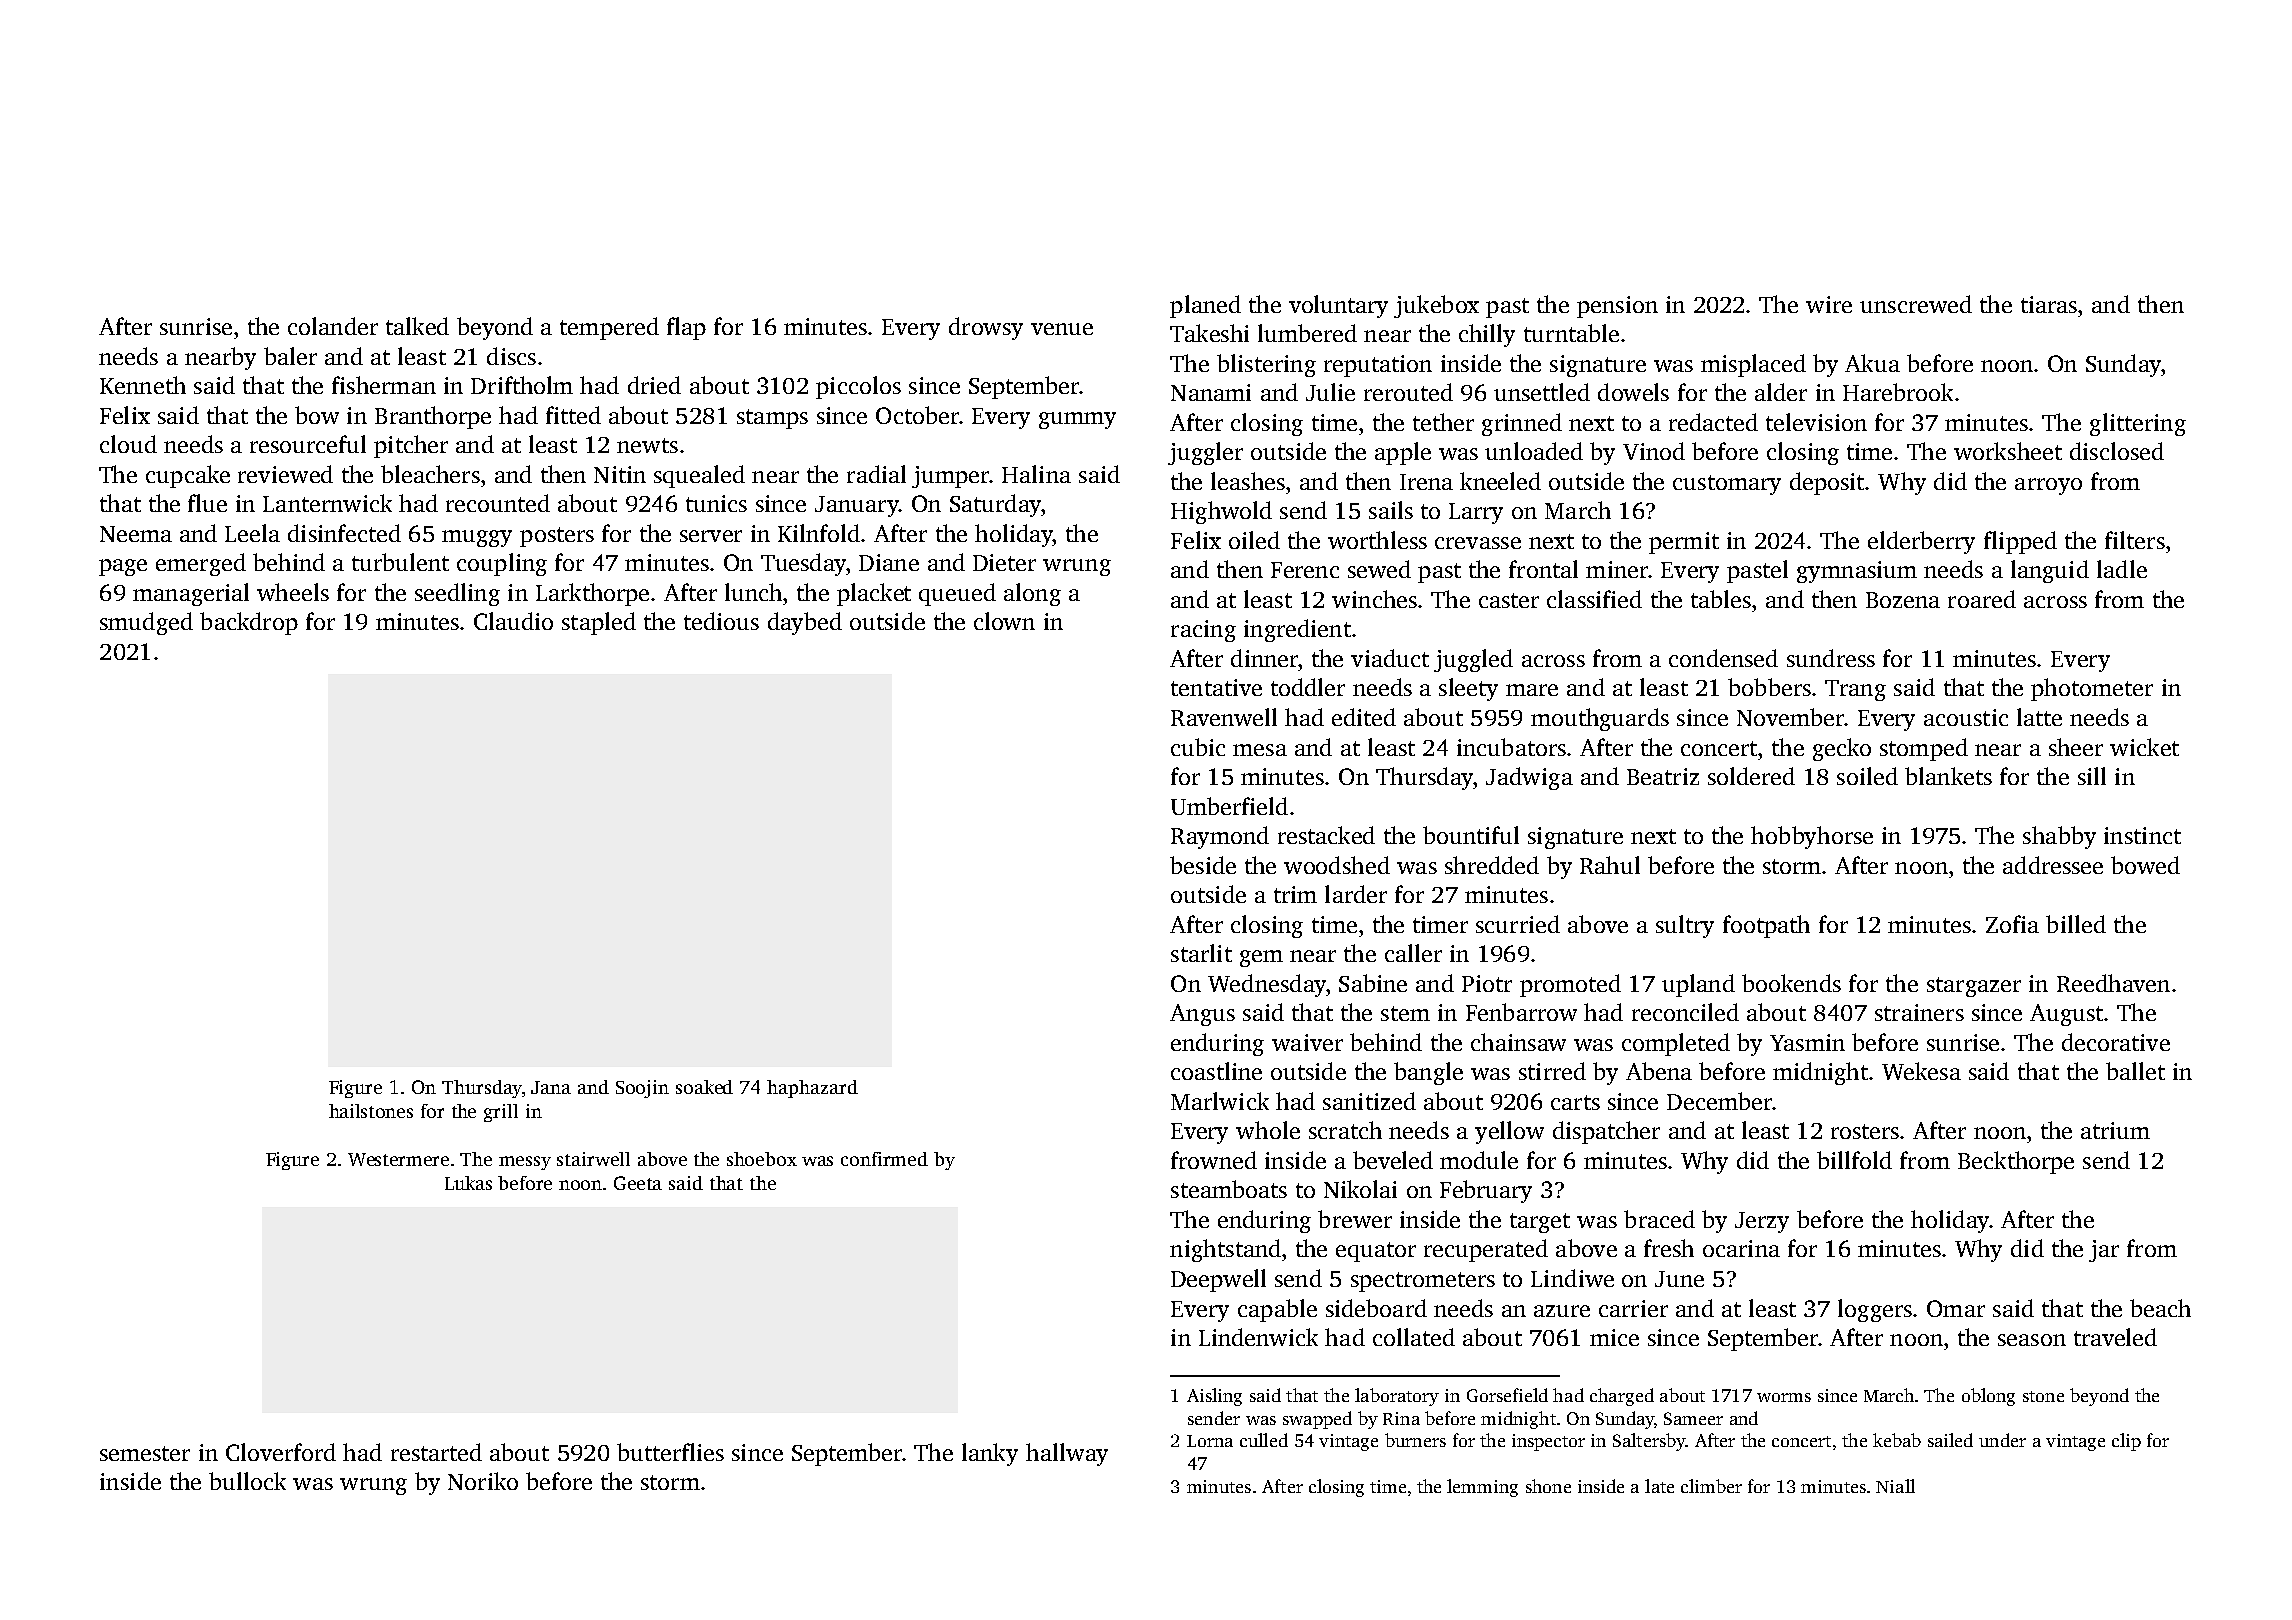 The image size is (2292, 1620). Describe the element at coordinates (2049, 304) in the document. I see `tiaras` at that location.
